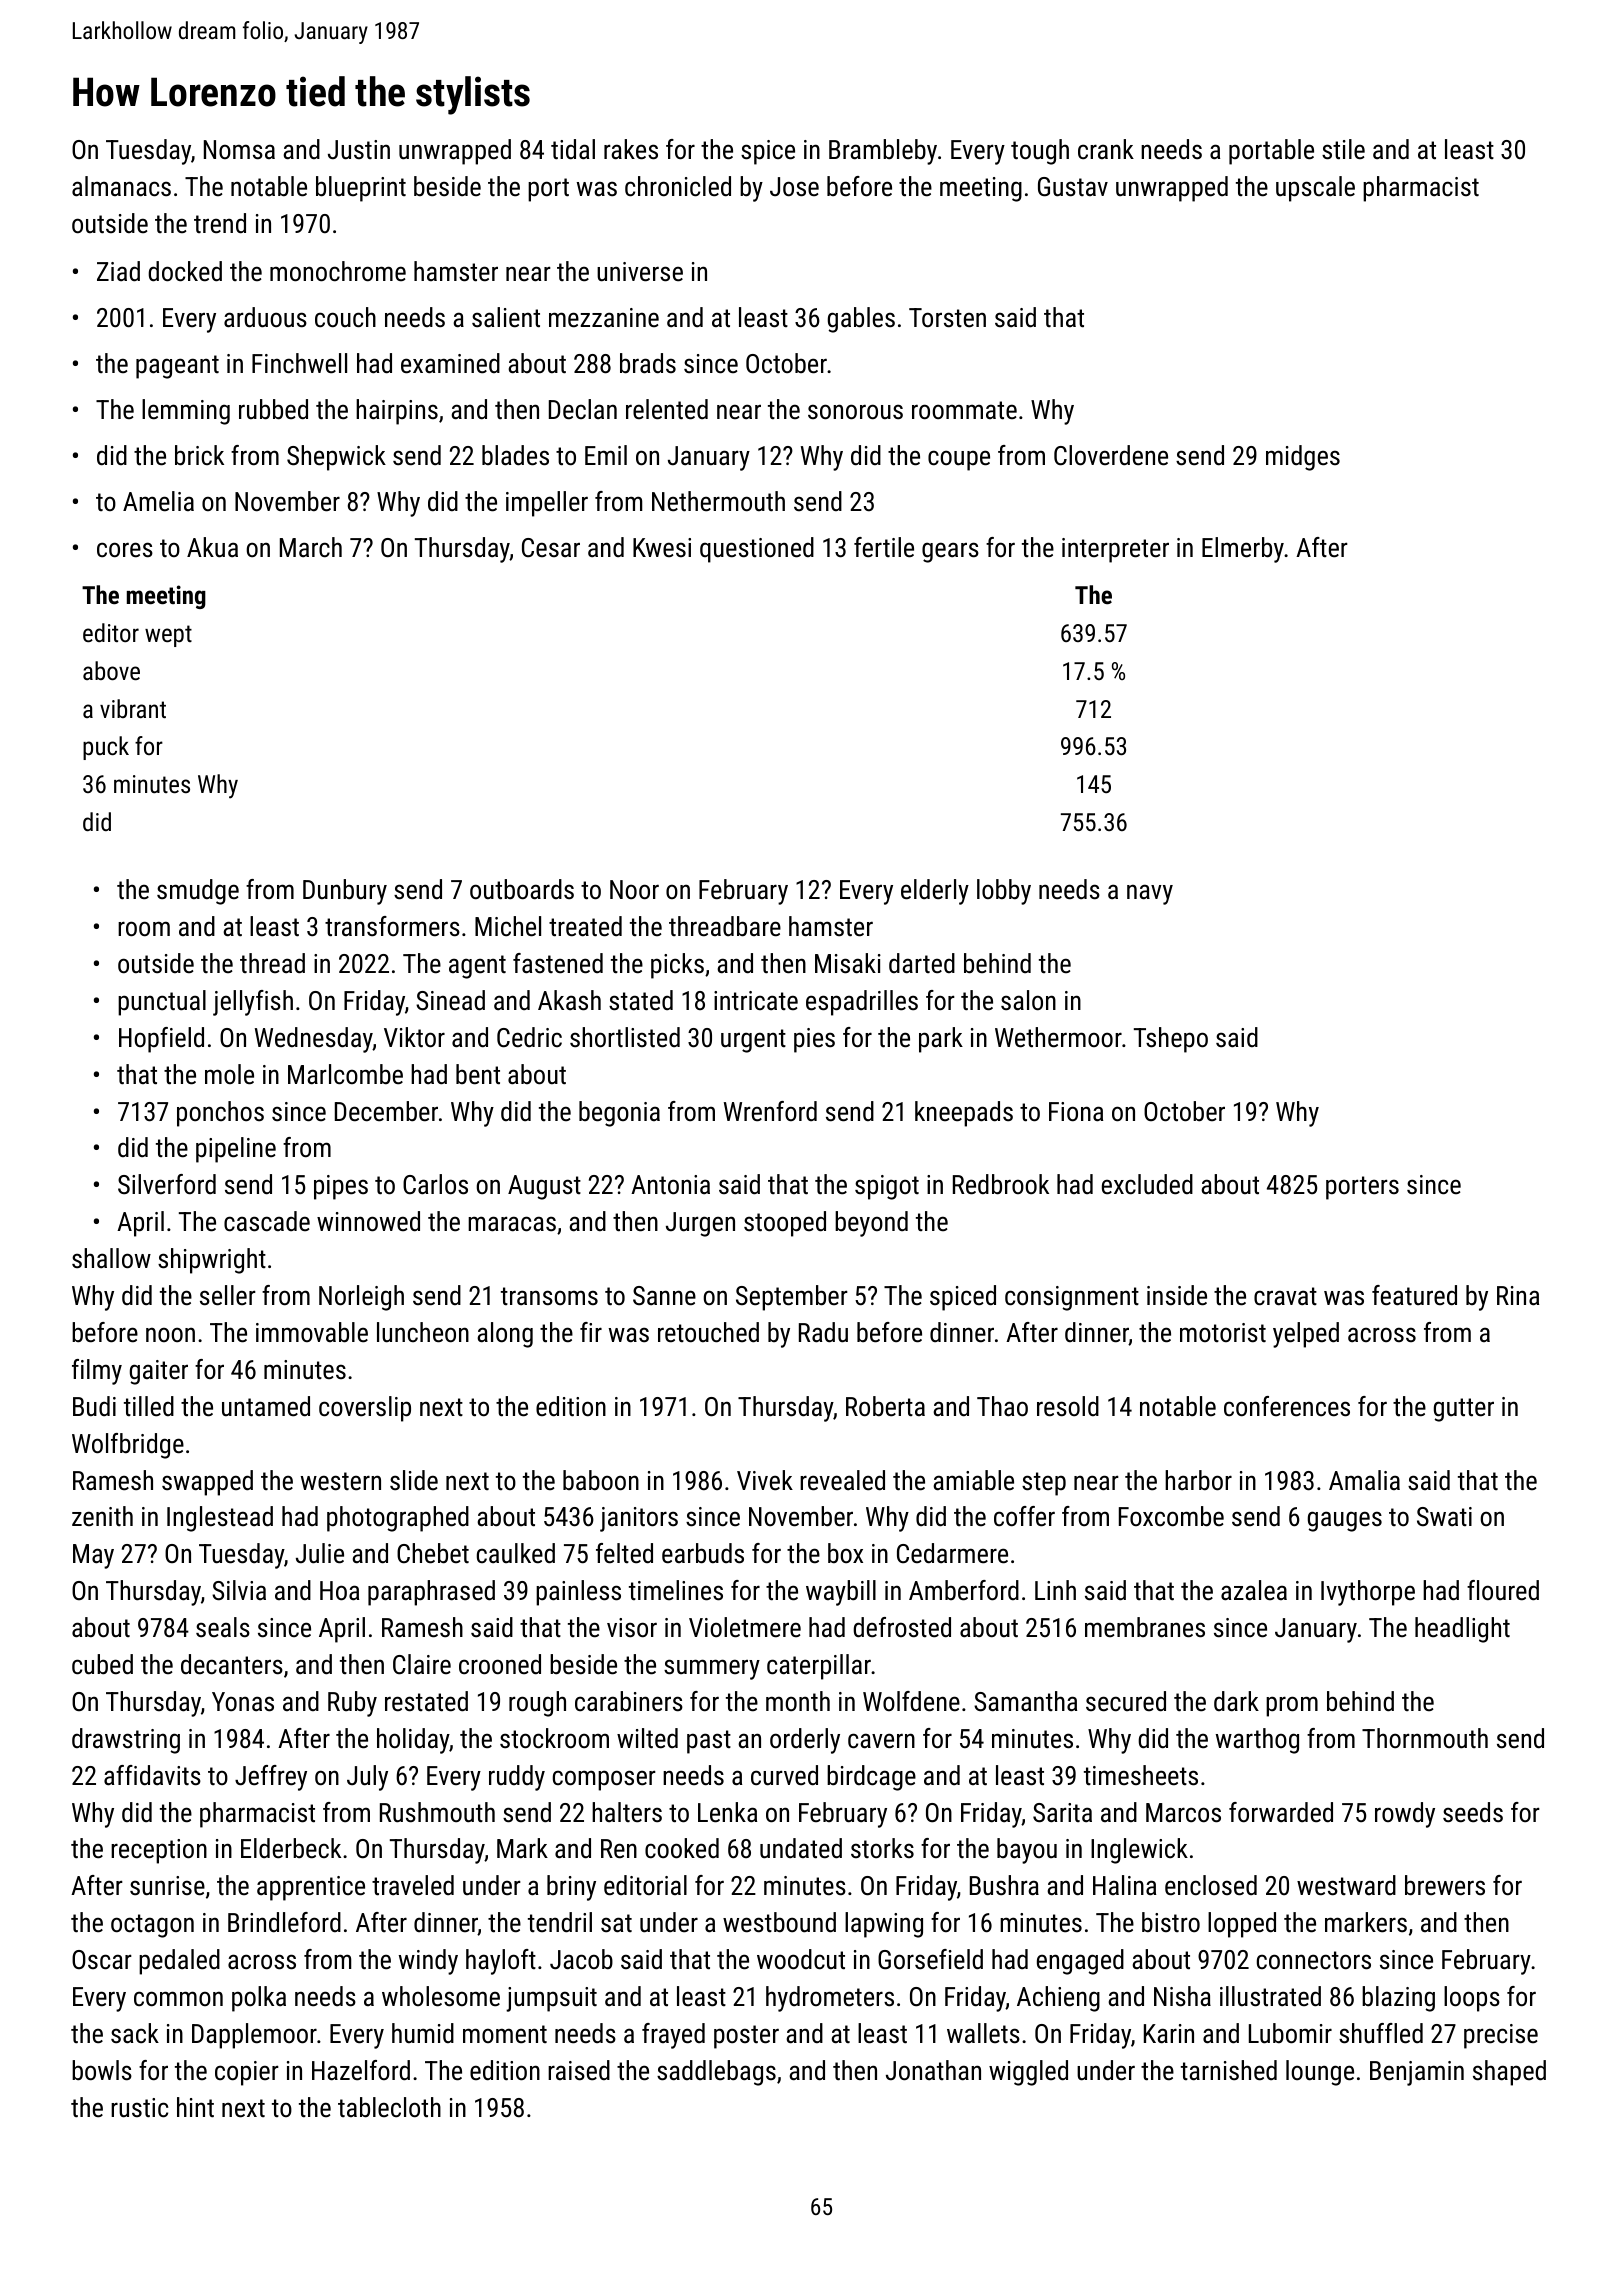 Image resolution: width=1620 pixels, height=2292 pixels. I want to click on bowls, so click(102, 2070).
